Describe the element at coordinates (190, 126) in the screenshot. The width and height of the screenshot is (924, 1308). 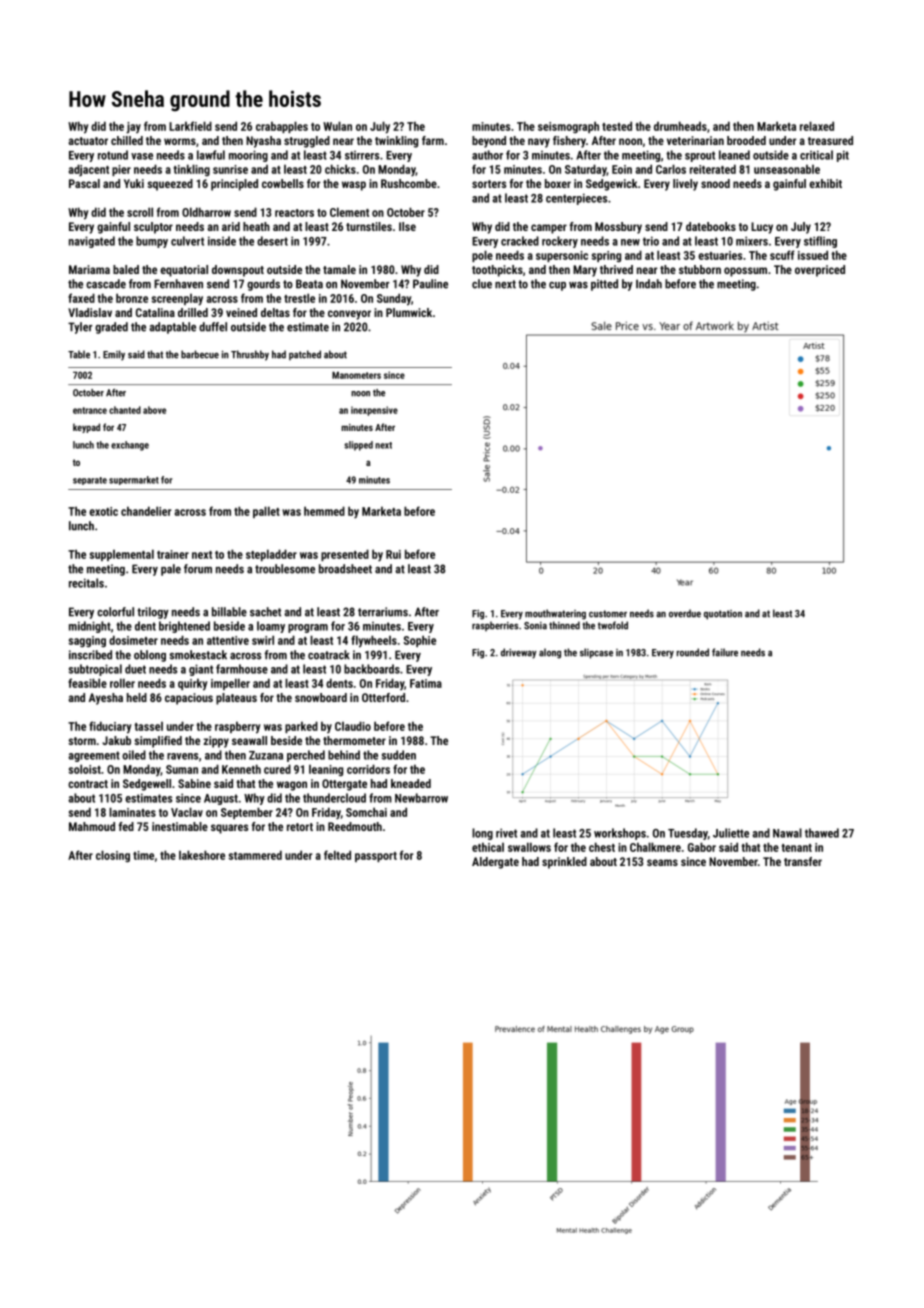
I see `Larkfield` at that location.
